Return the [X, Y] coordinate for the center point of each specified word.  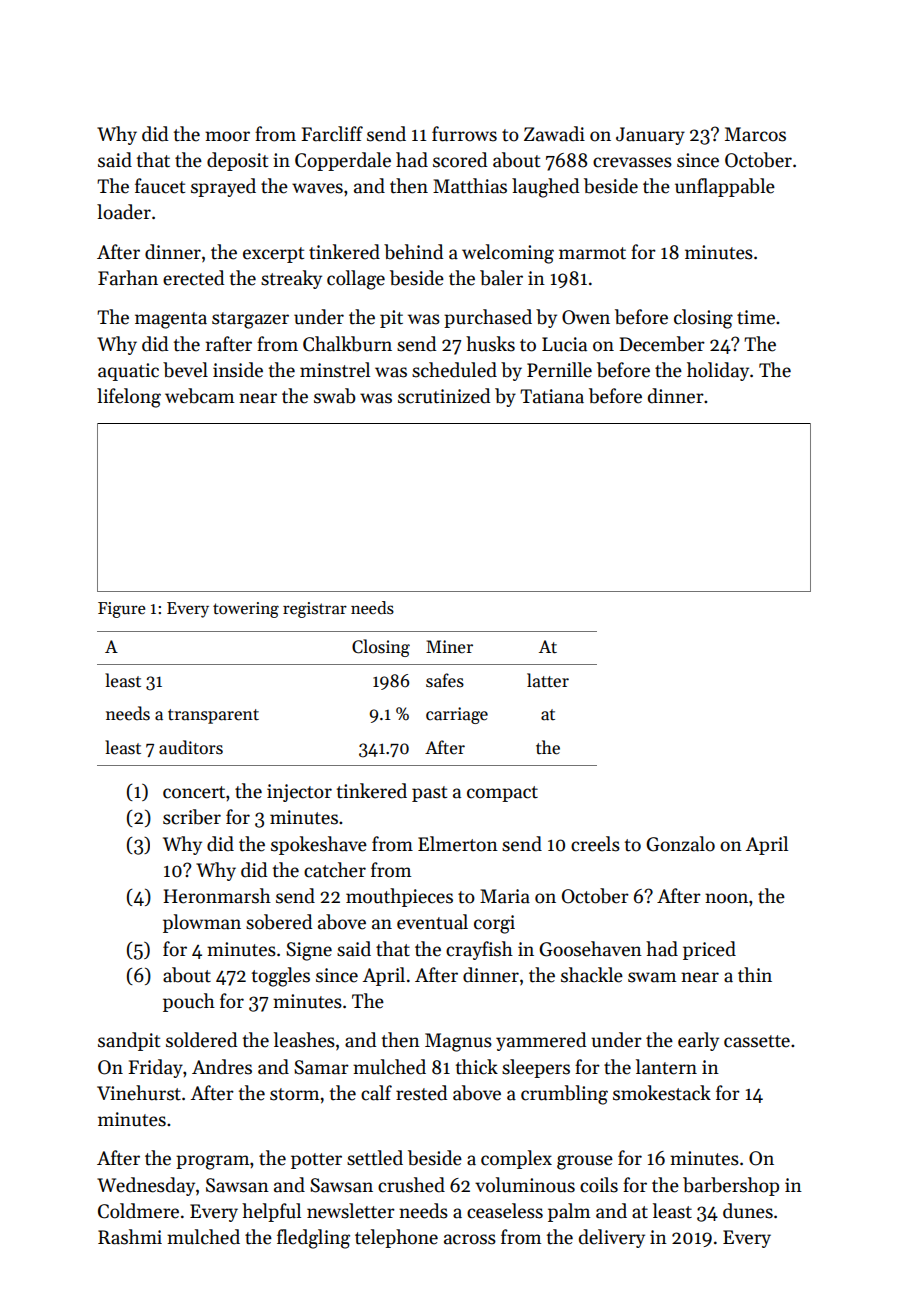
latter [548, 680]
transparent [213, 716]
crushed [411, 1185]
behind [413, 252]
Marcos [755, 134]
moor [227, 136]
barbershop [731, 1186]
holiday [718, 371]
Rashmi [130, 1237]
